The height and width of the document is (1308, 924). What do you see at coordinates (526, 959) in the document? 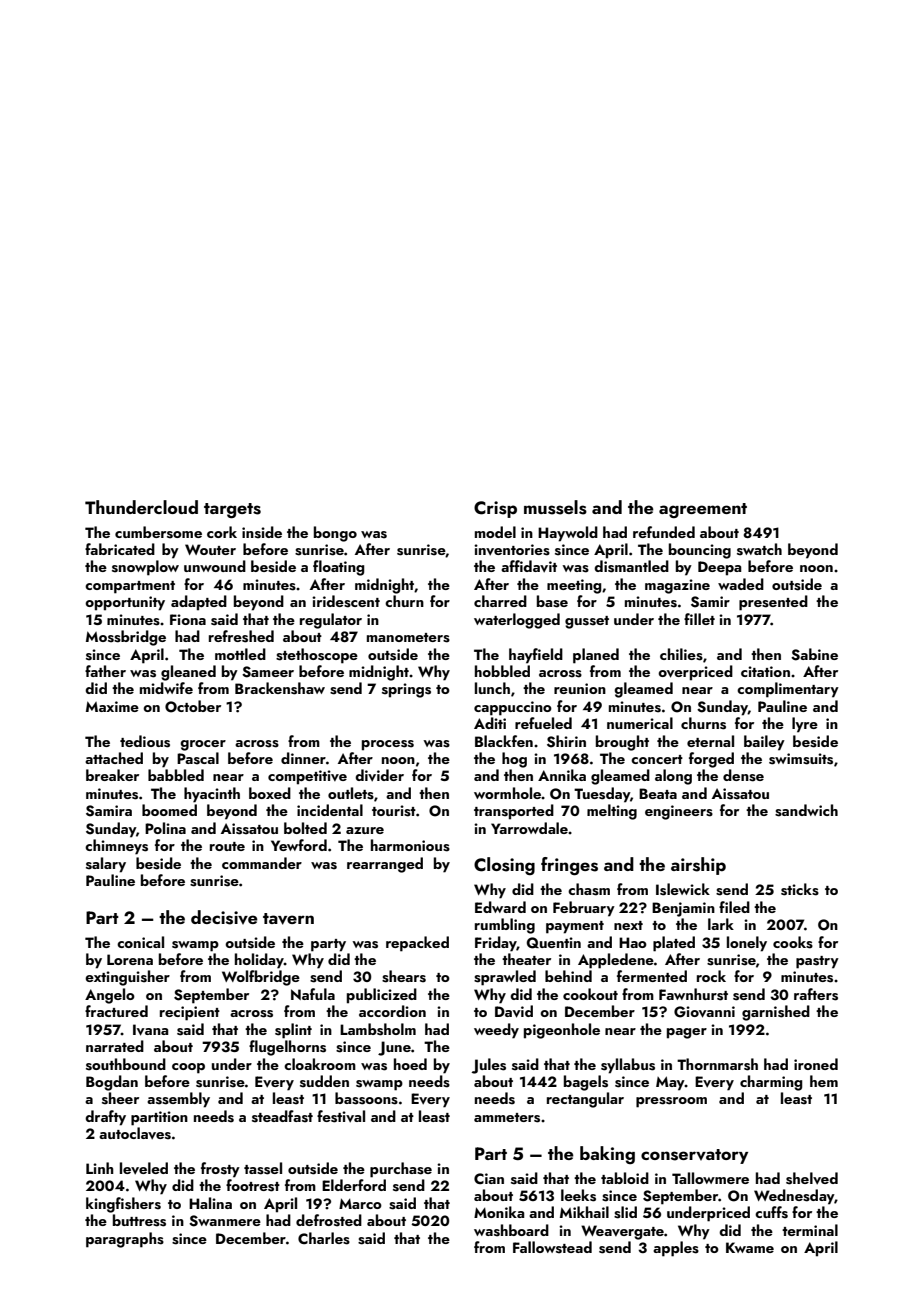
I see `theater` at bounding box center [526, 959].
